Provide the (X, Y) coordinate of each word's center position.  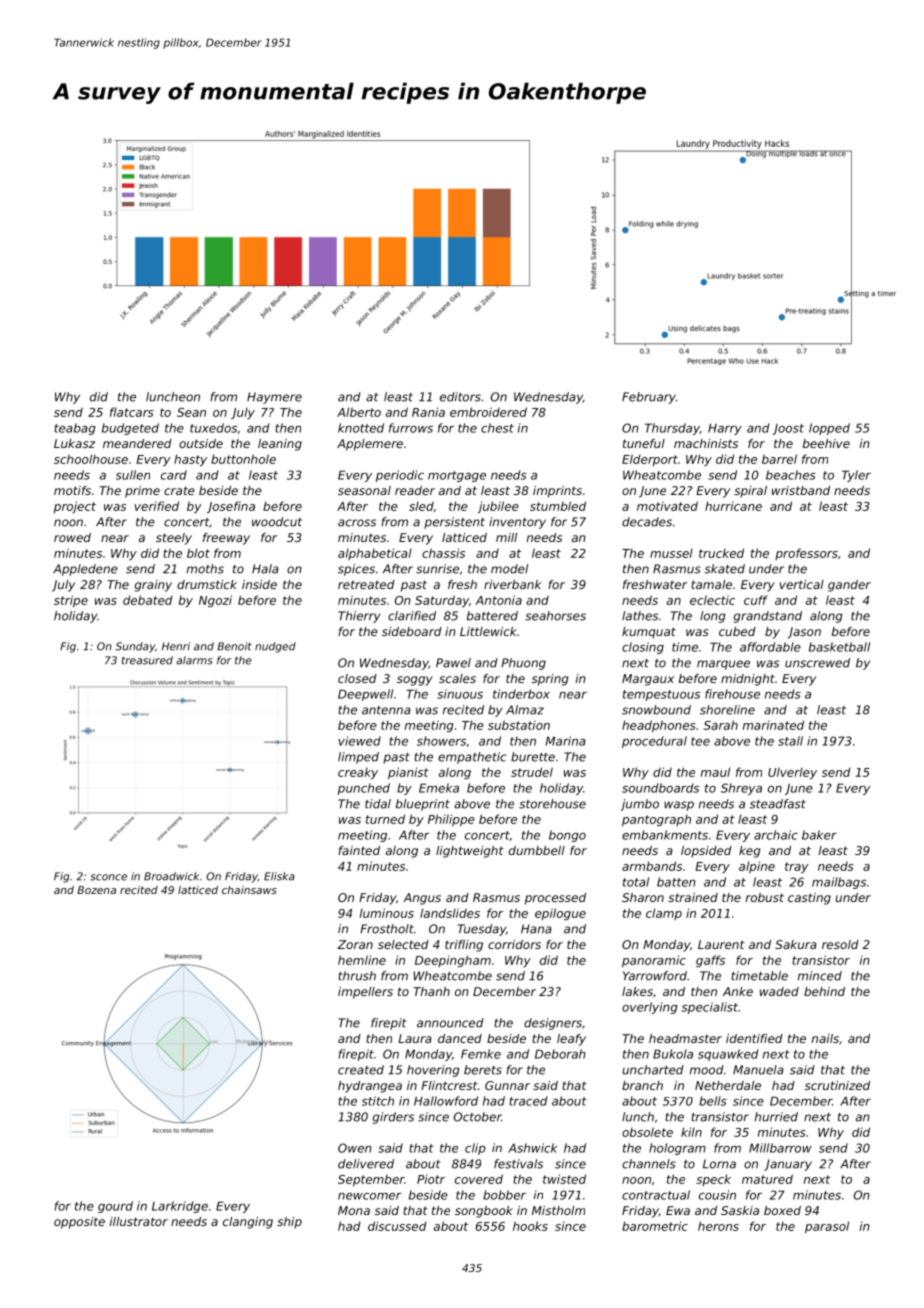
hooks (530, 1226)
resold (840, 944)
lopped (829, 429)
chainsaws (249, 890)
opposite (79, 1223)
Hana (536, 929)
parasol (827, 1227)
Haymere (274, 398)
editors (460, 397)
